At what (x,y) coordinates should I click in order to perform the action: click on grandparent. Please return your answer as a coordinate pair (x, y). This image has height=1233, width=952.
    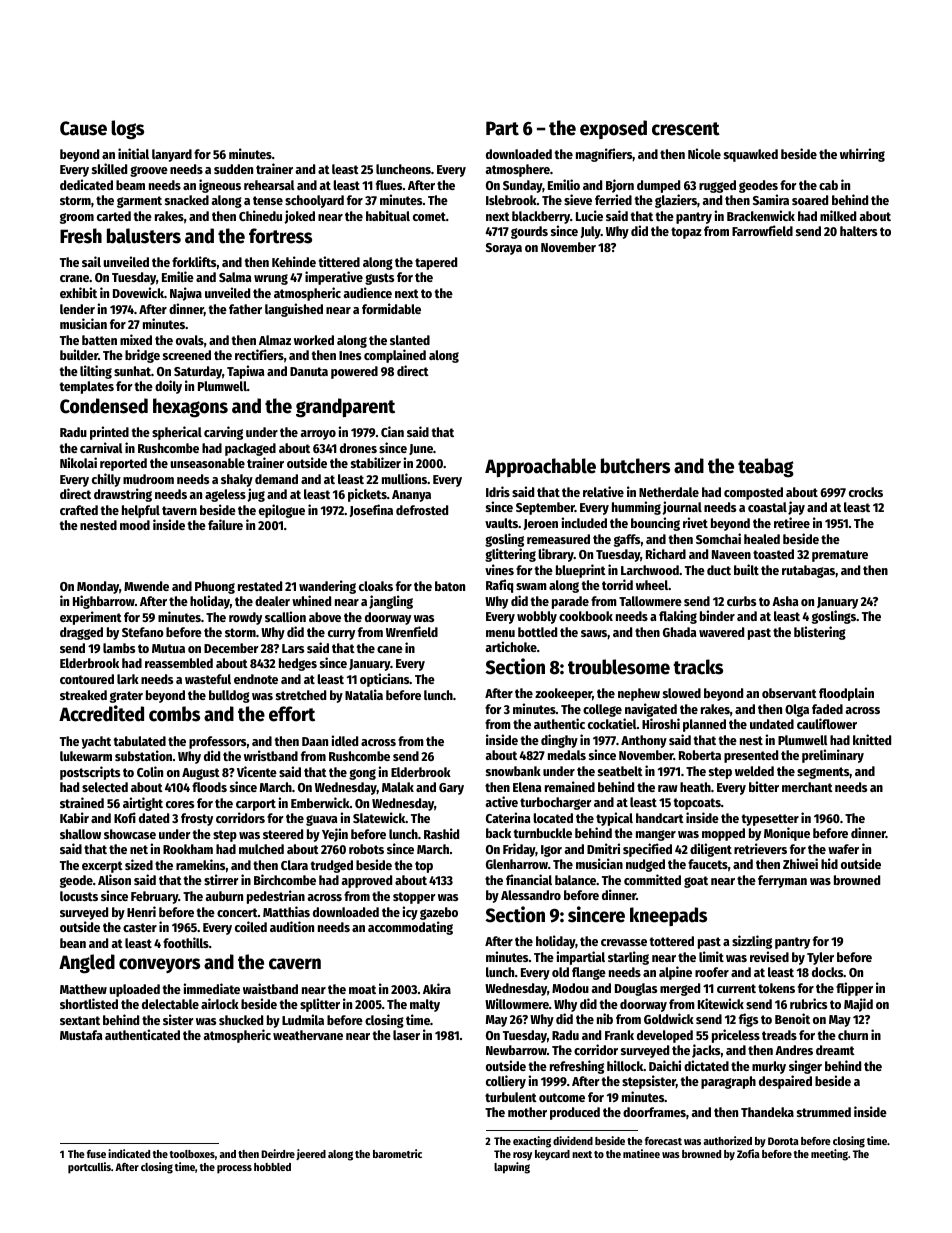
    Looking at the image, I should click on (345, 408).
